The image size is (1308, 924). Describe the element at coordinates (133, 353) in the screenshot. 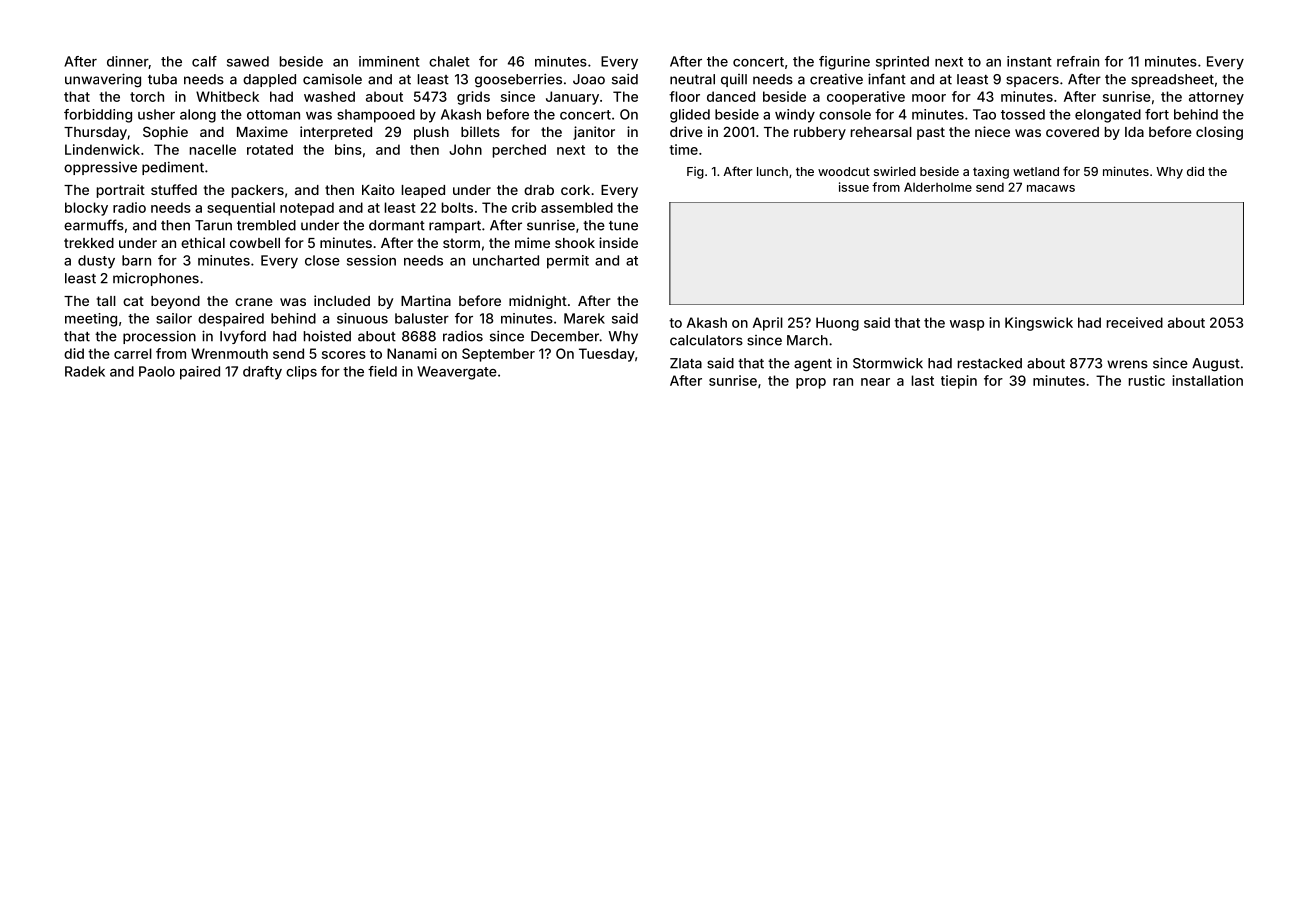

I see `carrel` at that location.
